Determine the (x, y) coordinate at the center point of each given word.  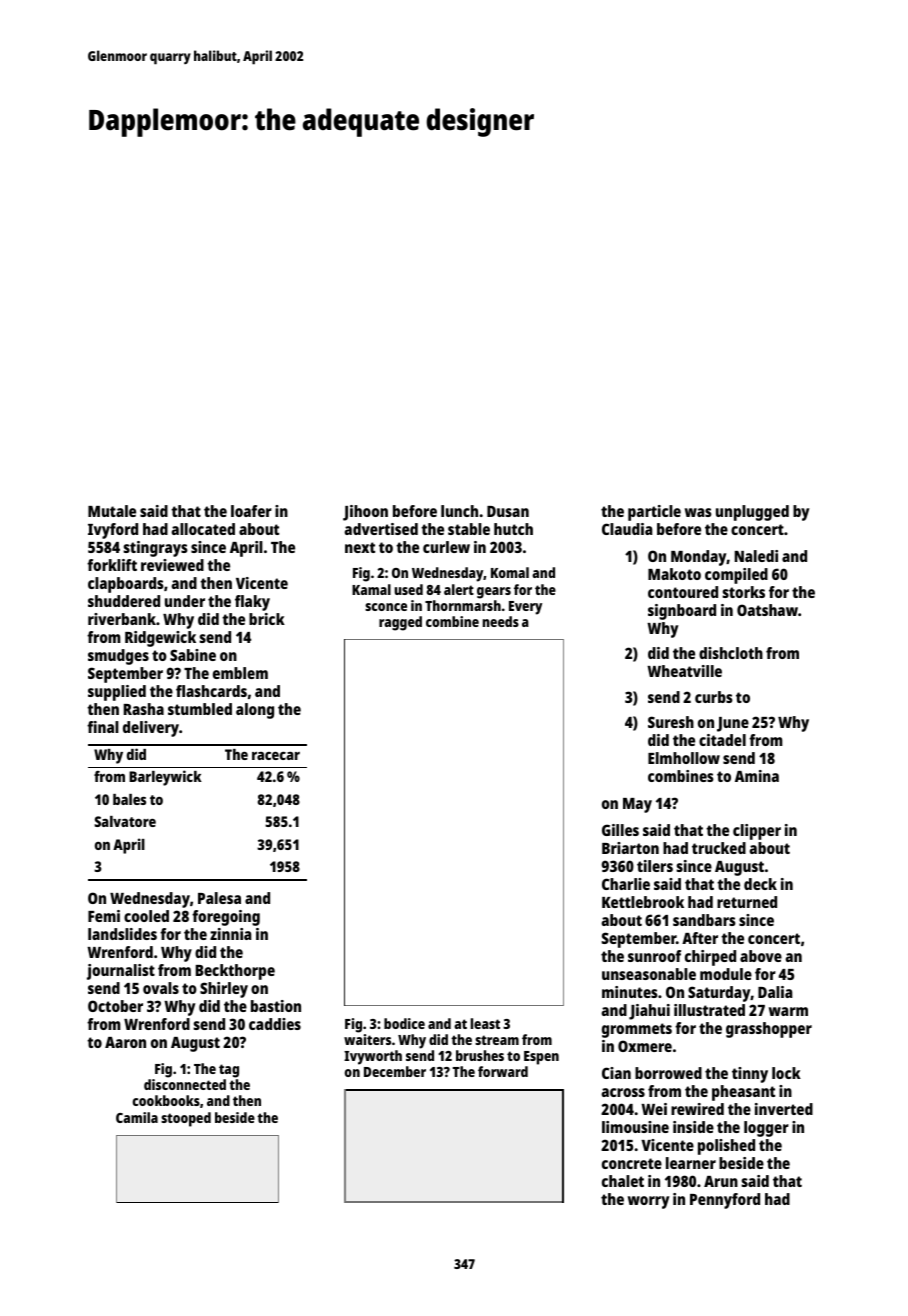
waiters (367, 1039)
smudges (118, 657)
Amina (757, 776)
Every (525, 608)
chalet (623, 1181)
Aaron (125, 1042)
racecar (276, 756)
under (185, 601)
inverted (784, 1109)
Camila (137, 1117)
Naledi (756, 556)
